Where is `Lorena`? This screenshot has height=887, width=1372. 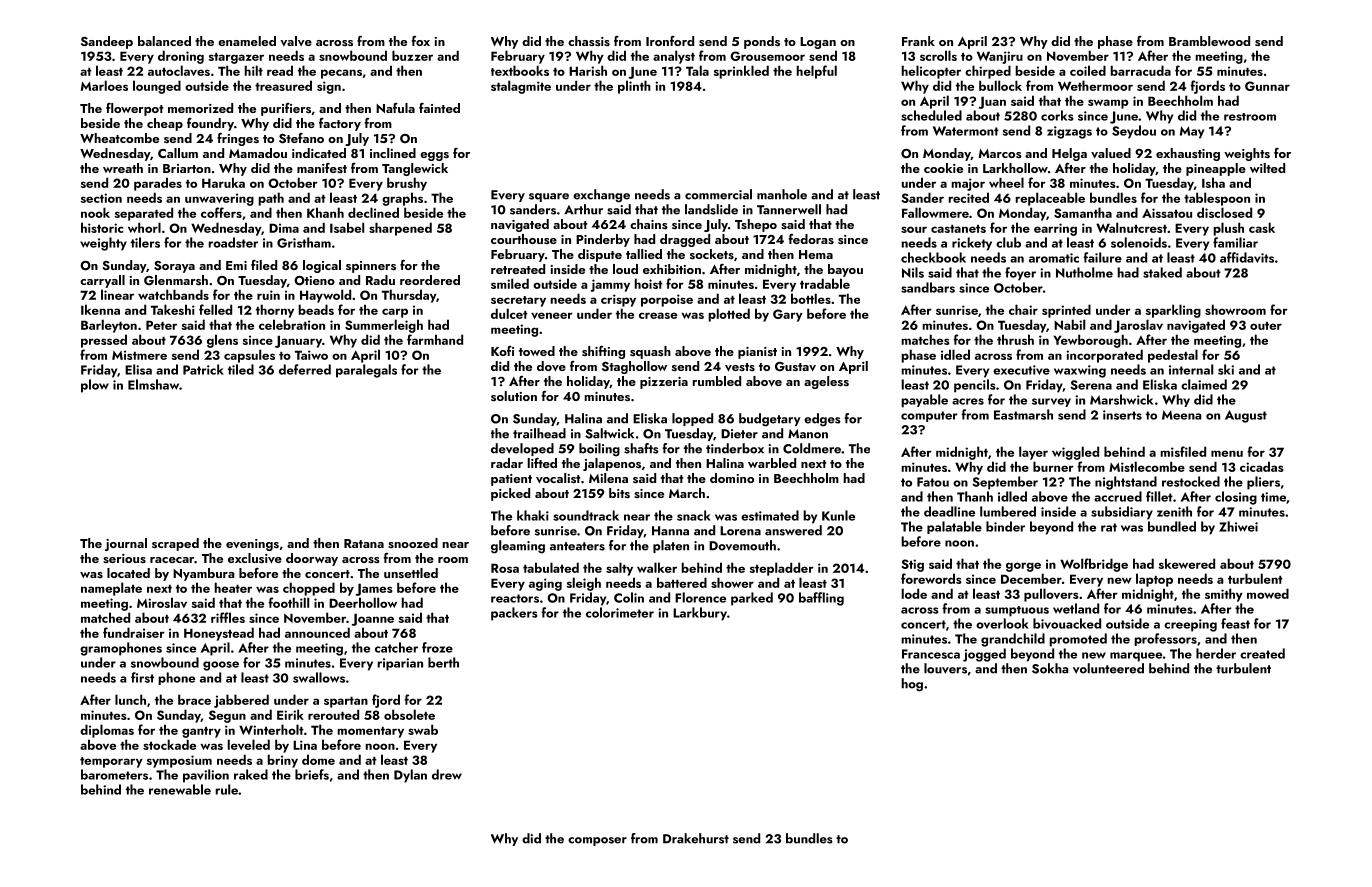
Lorena is located at coordinates (740, 531).
